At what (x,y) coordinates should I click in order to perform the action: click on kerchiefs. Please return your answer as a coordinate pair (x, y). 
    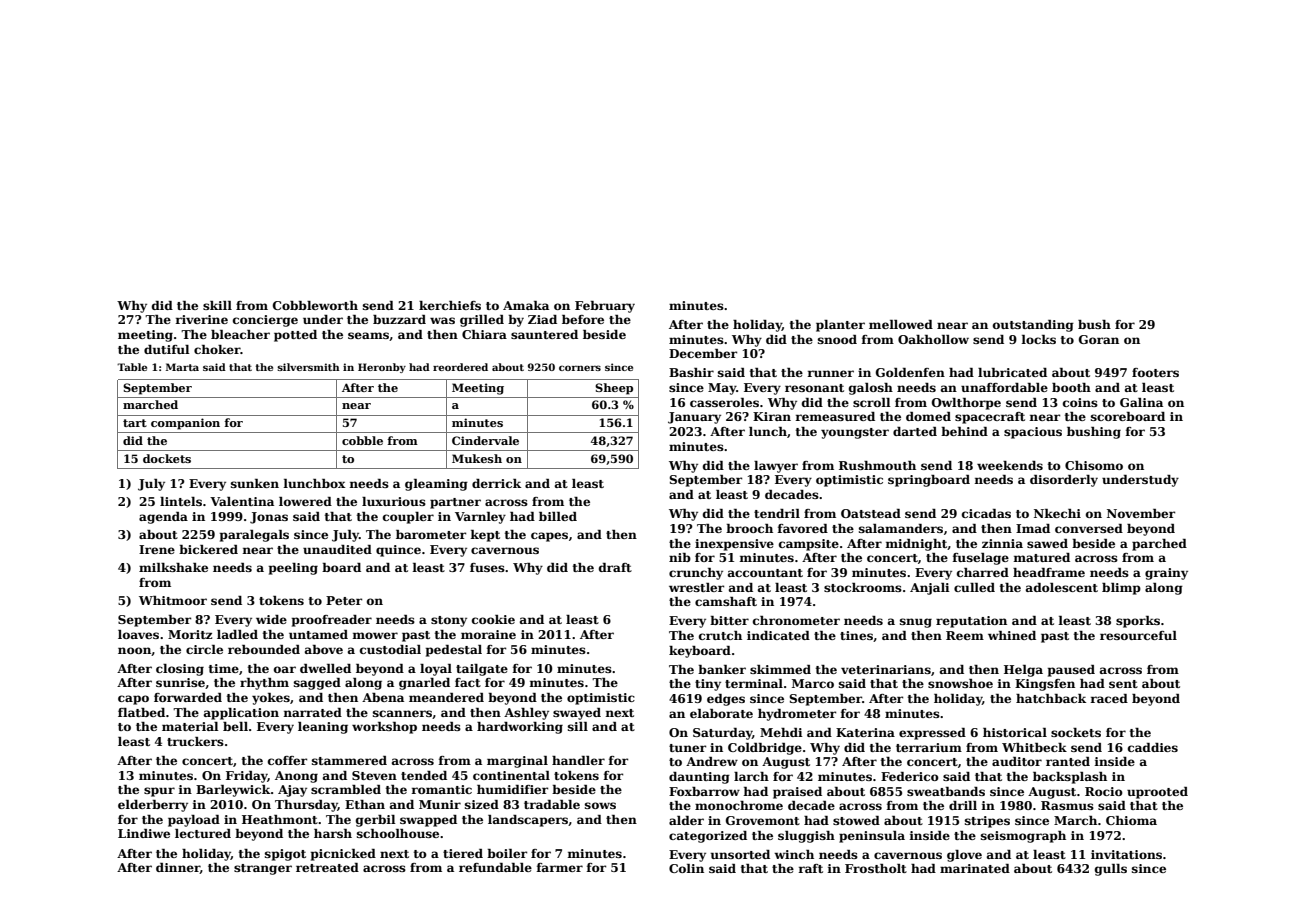
    Looking at the image, I should click on (450, 305).
